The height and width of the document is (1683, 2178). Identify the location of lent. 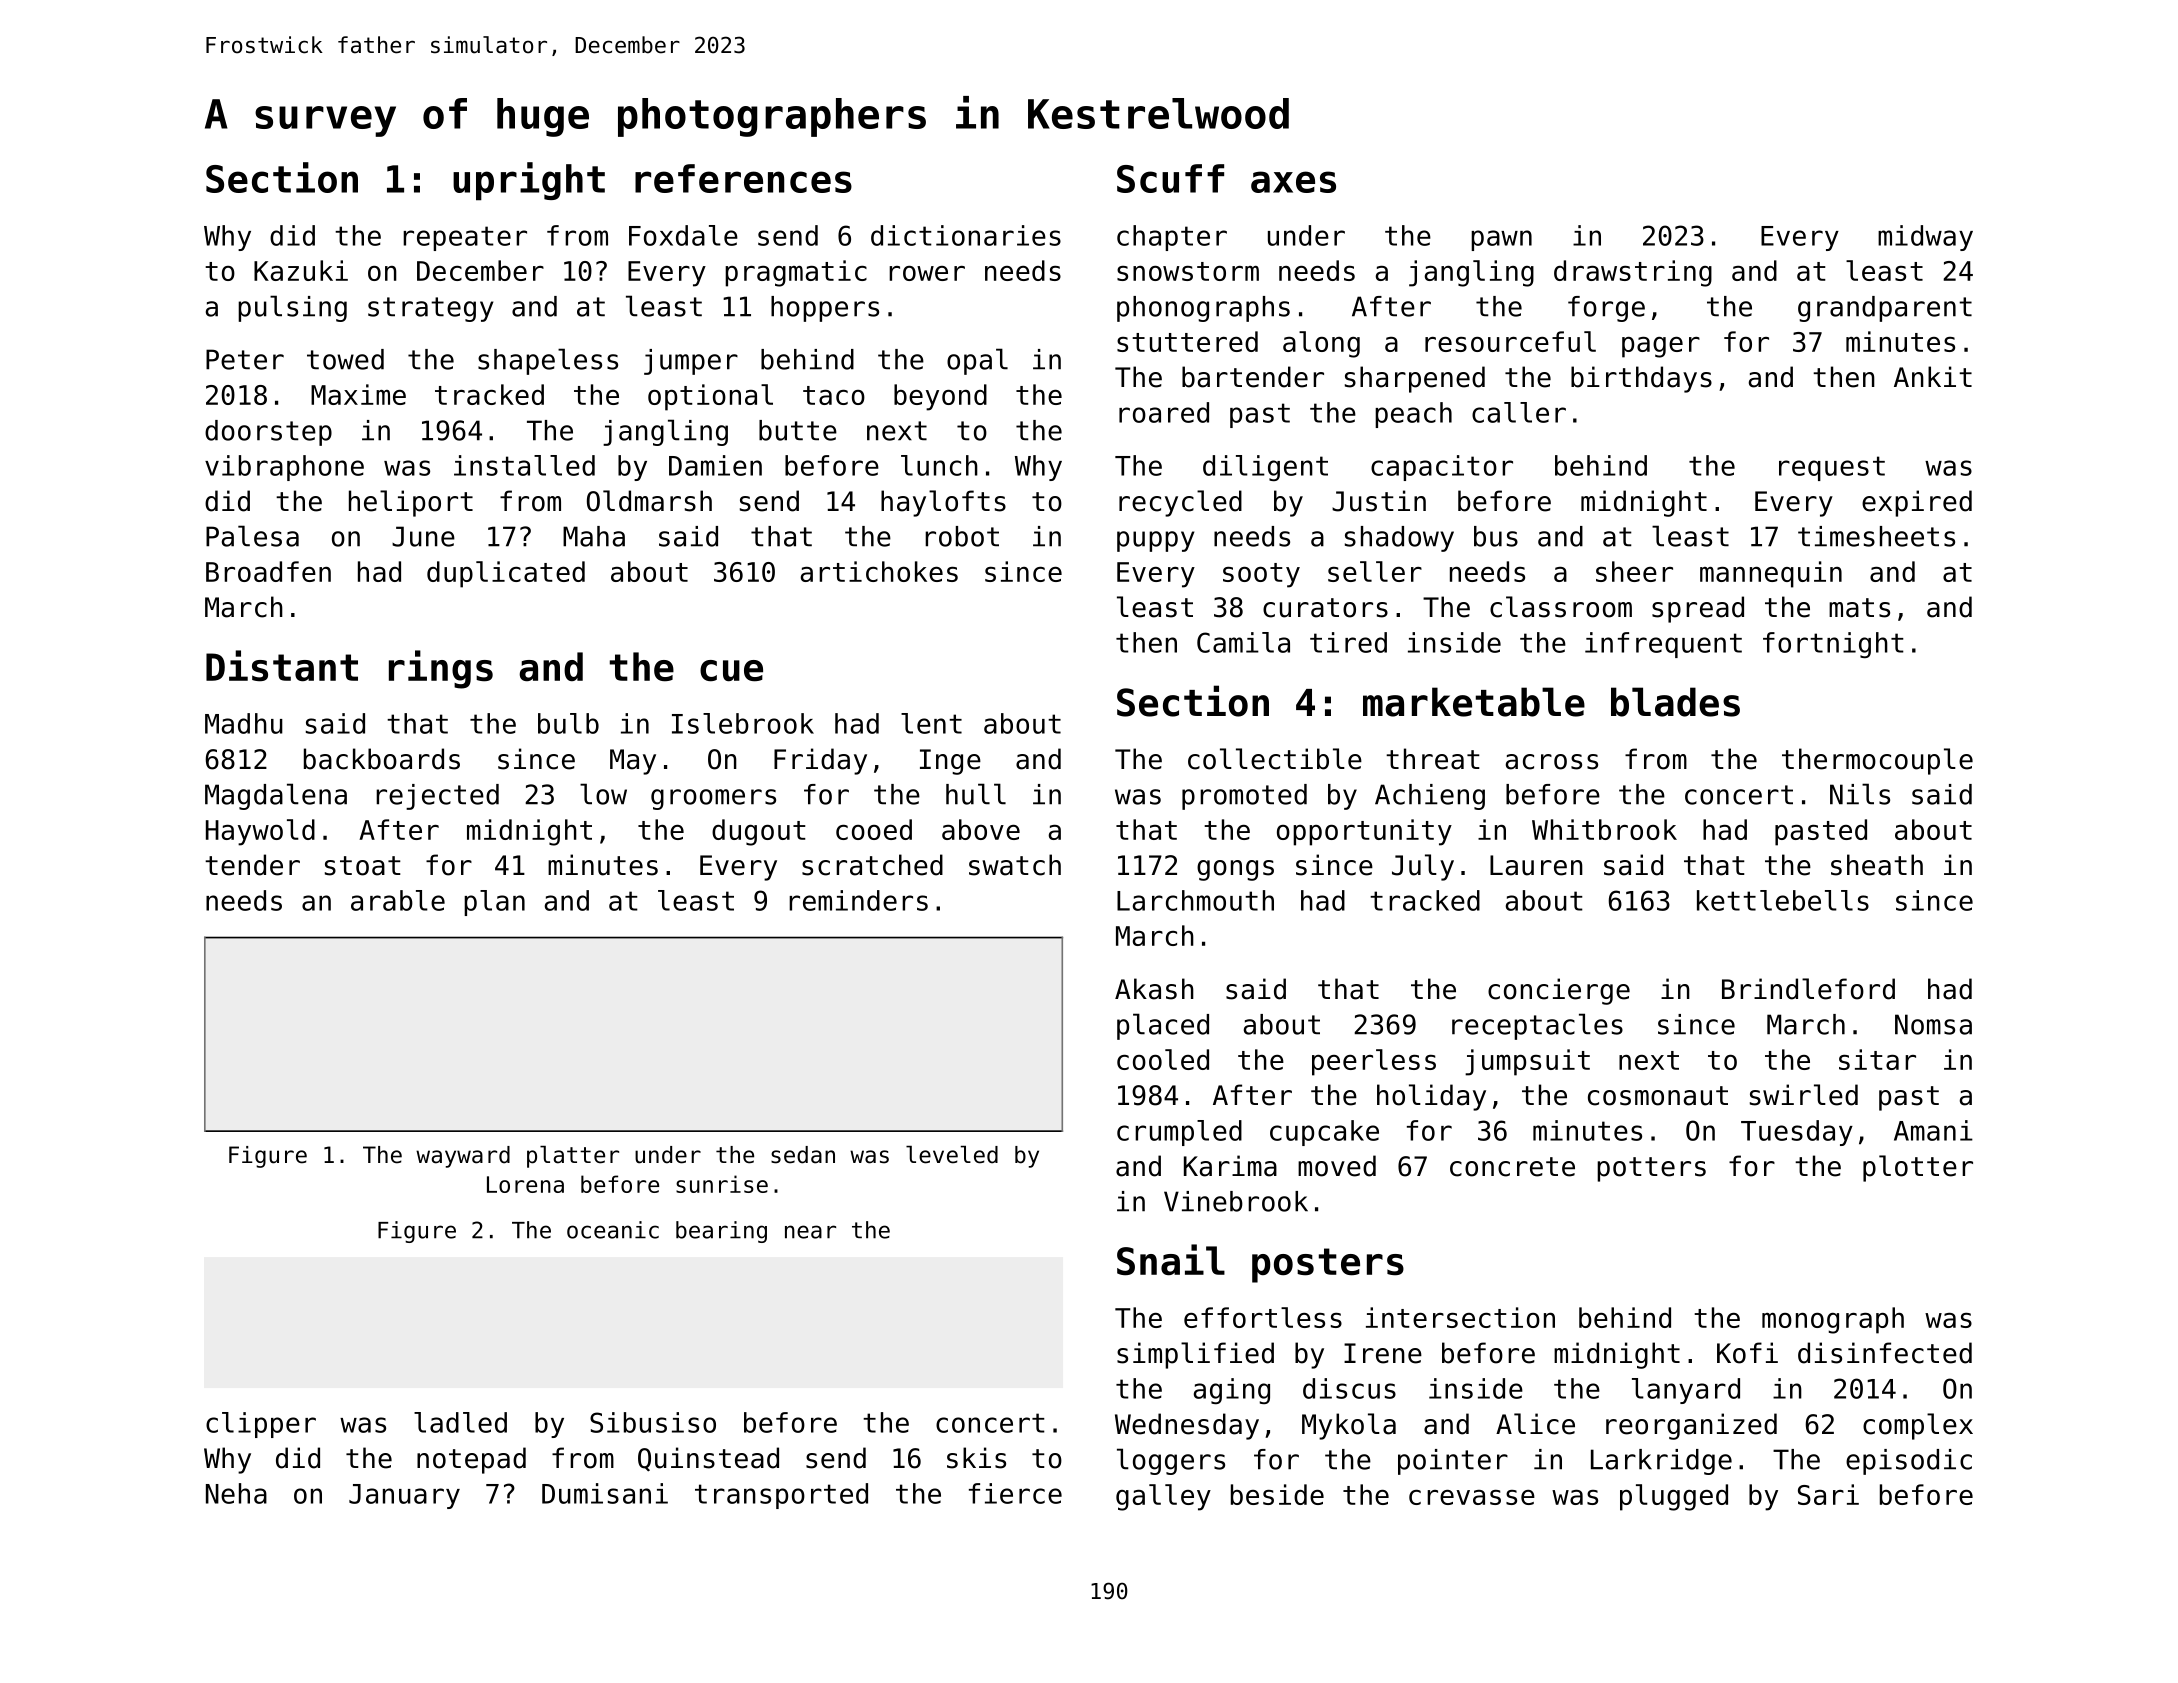
(931, 723).
